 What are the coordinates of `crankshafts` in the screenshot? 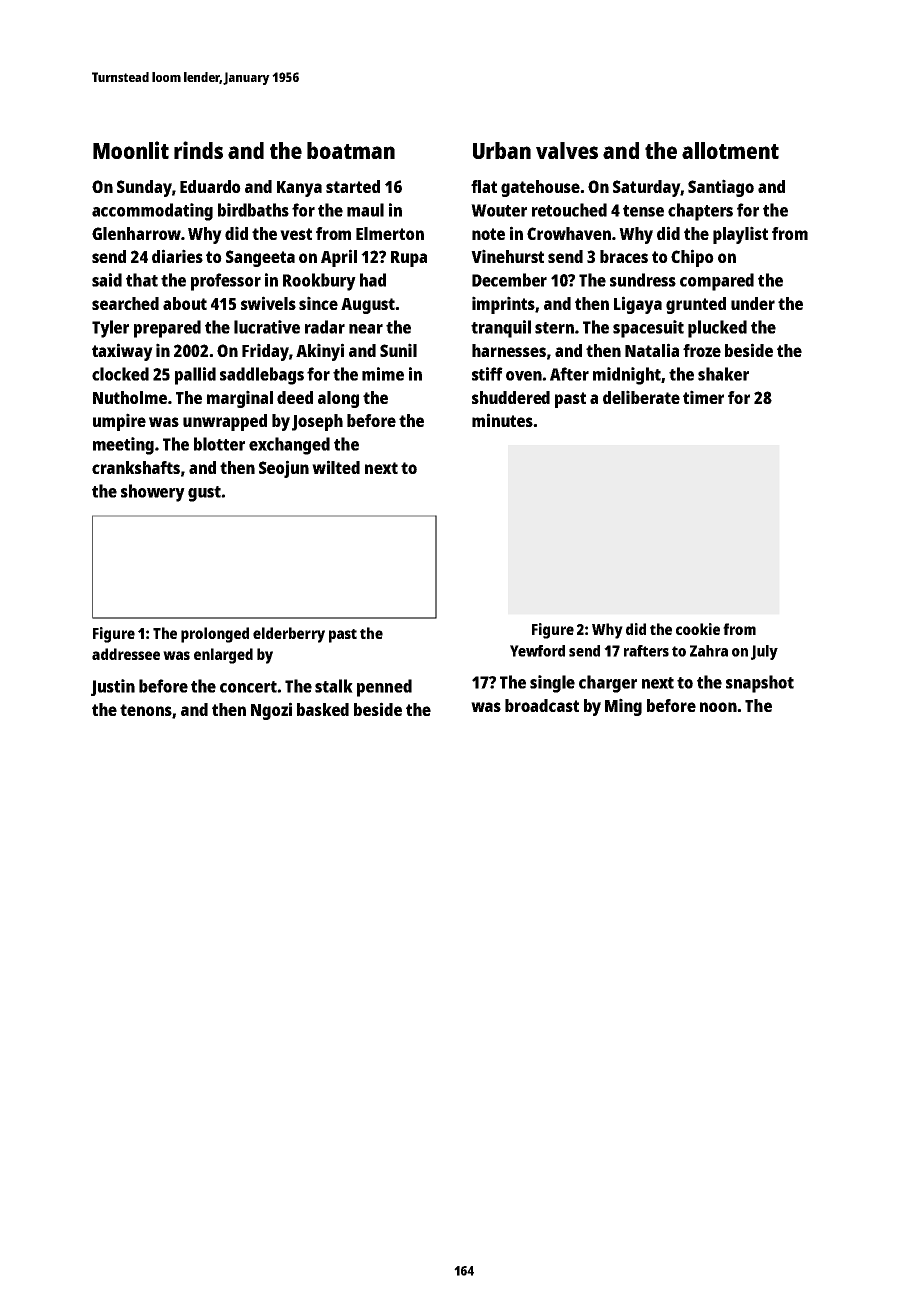 It's located at (136, 467).
